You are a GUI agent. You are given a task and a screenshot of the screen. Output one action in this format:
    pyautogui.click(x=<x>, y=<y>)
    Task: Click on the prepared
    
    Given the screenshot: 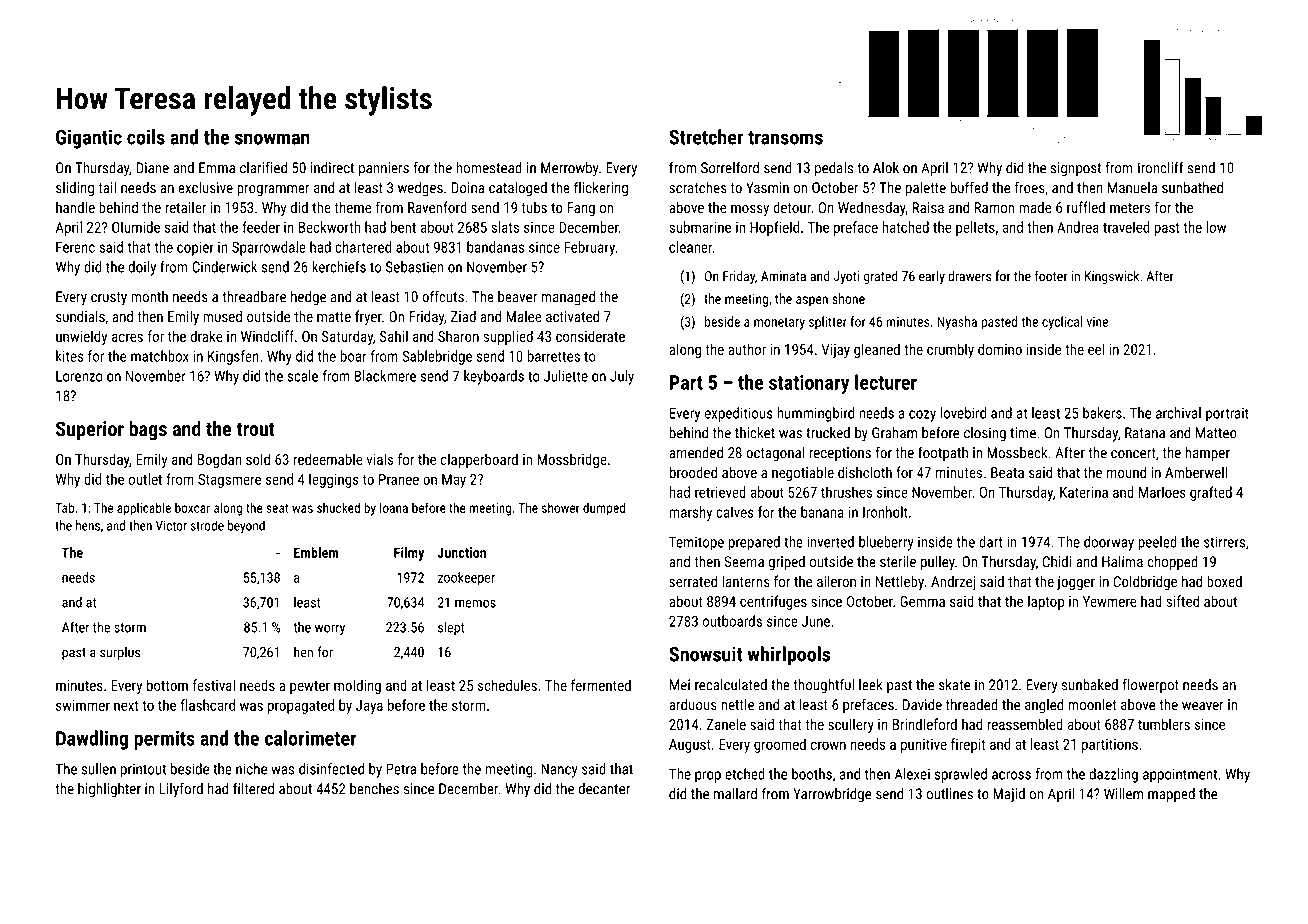 What is the action you would take?
    pyautogui.click(x=754, y=543)
